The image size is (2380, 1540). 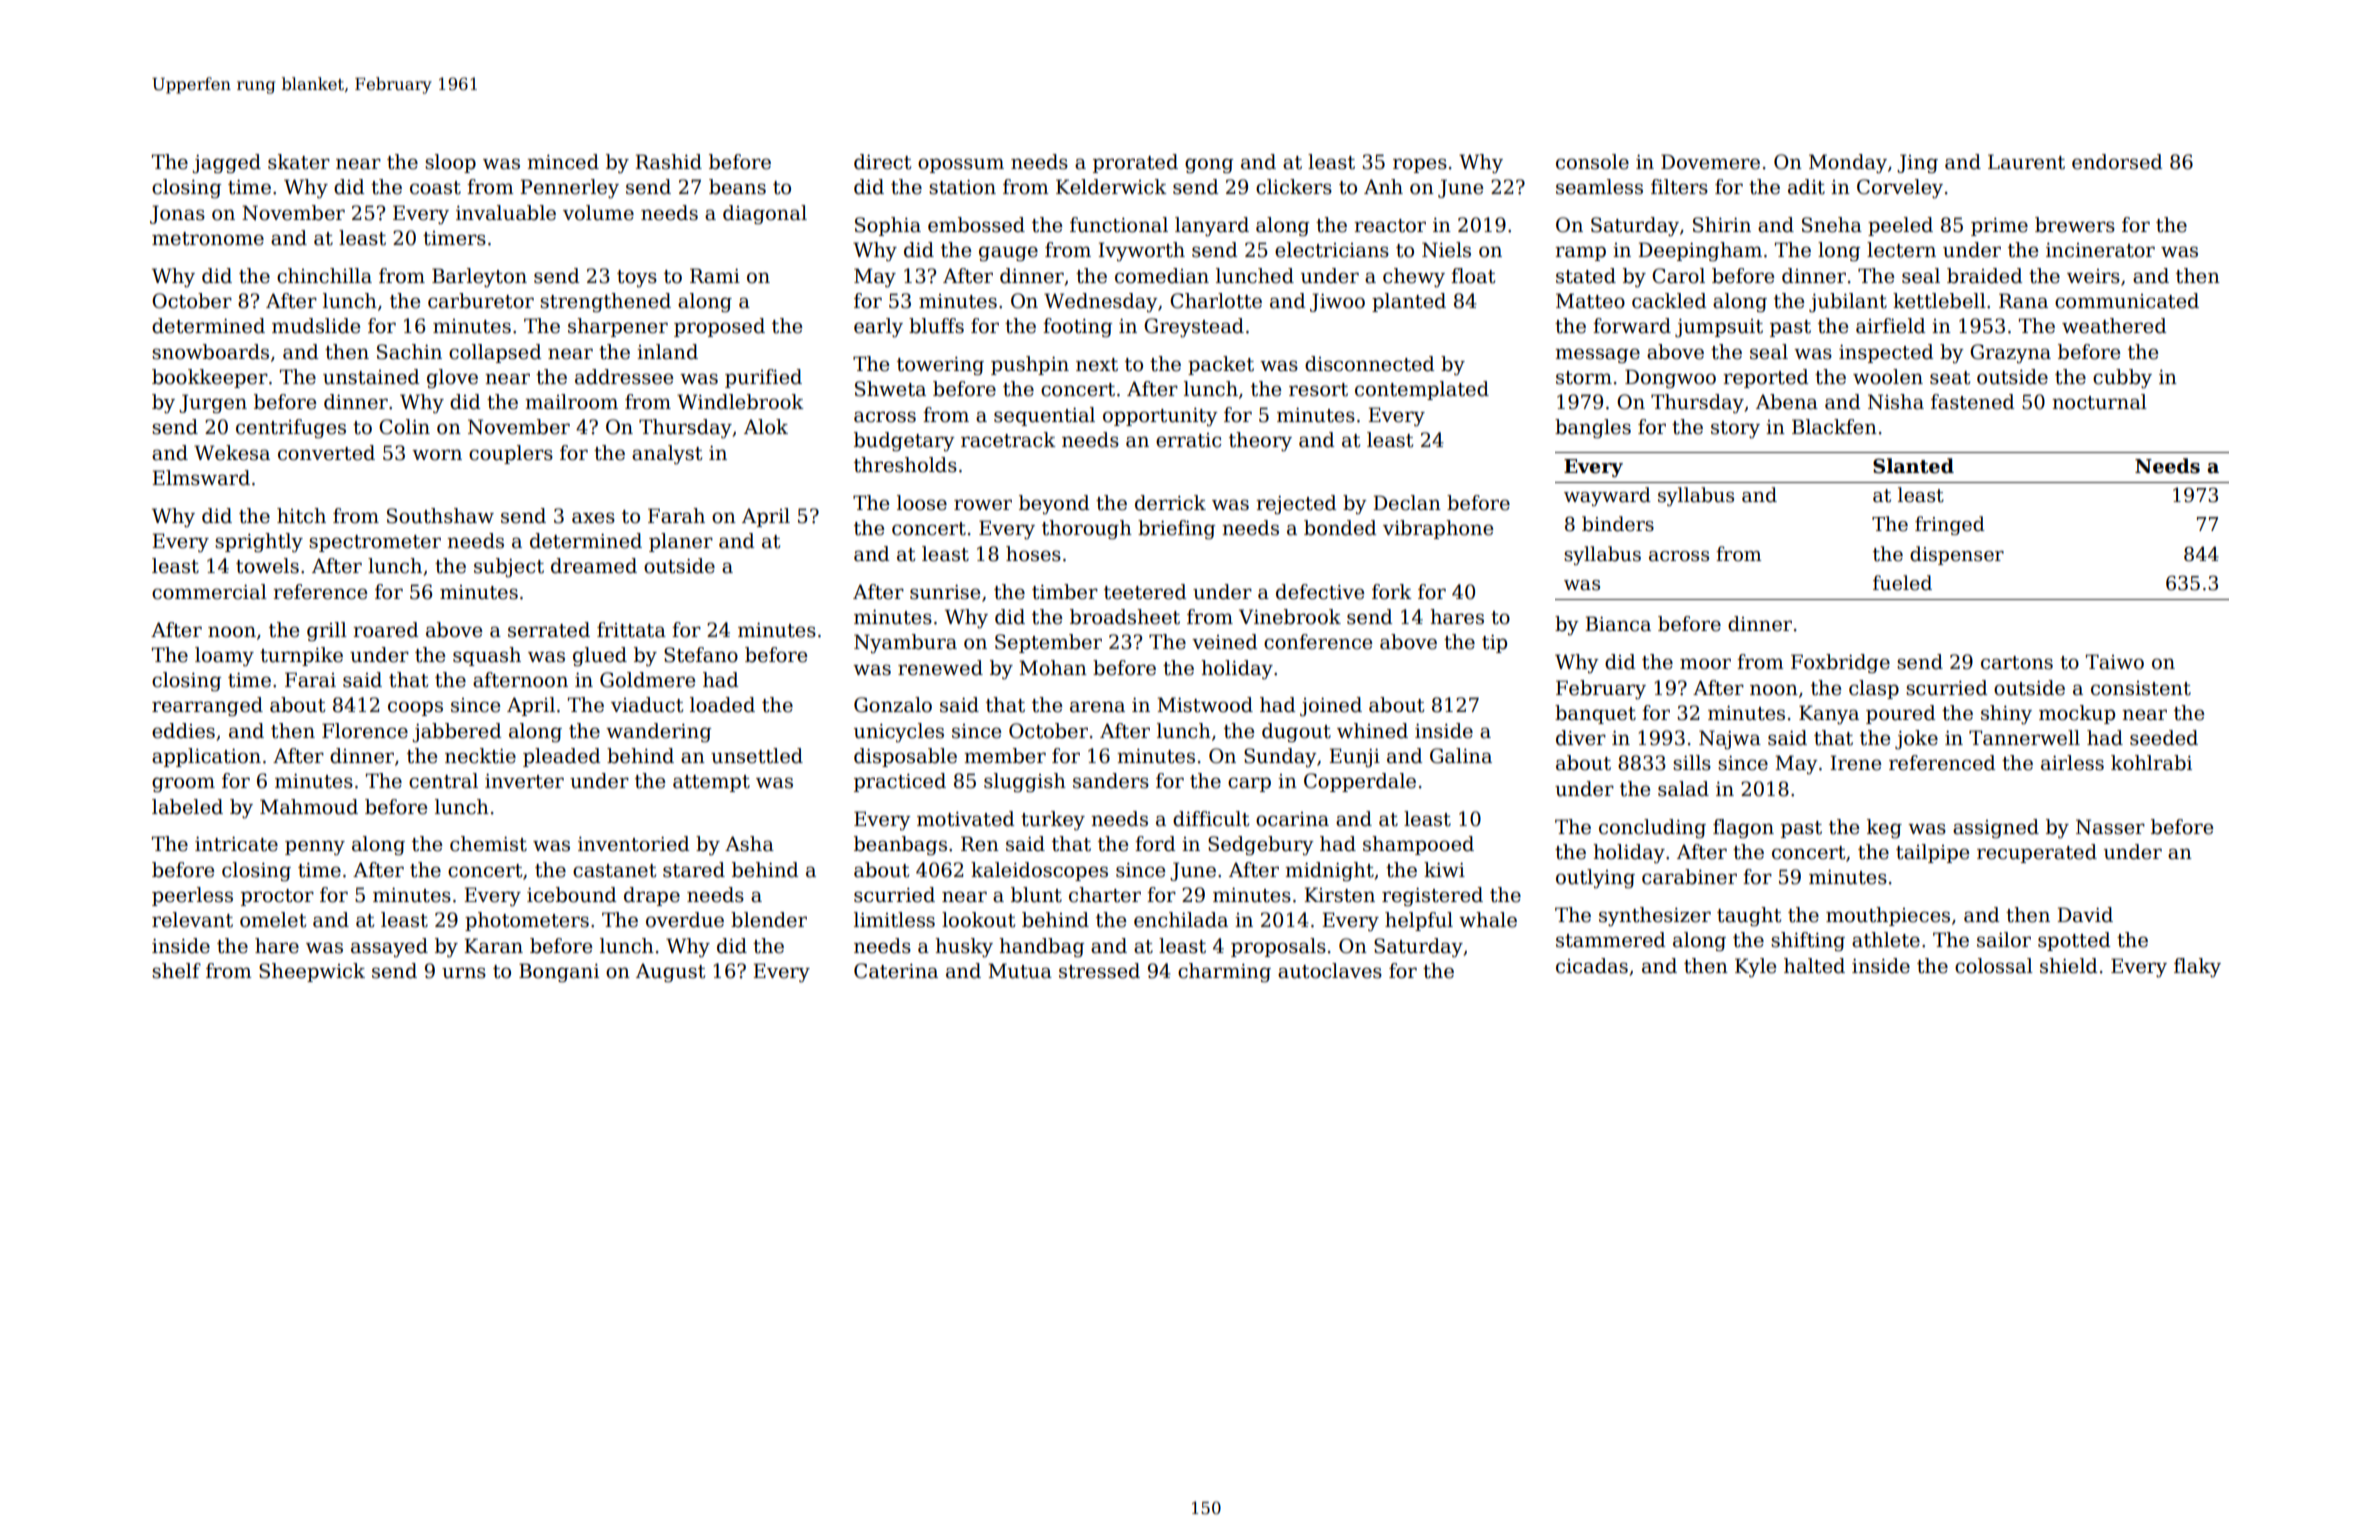 I want to click on brewers, so click(x=2075, y=225).
